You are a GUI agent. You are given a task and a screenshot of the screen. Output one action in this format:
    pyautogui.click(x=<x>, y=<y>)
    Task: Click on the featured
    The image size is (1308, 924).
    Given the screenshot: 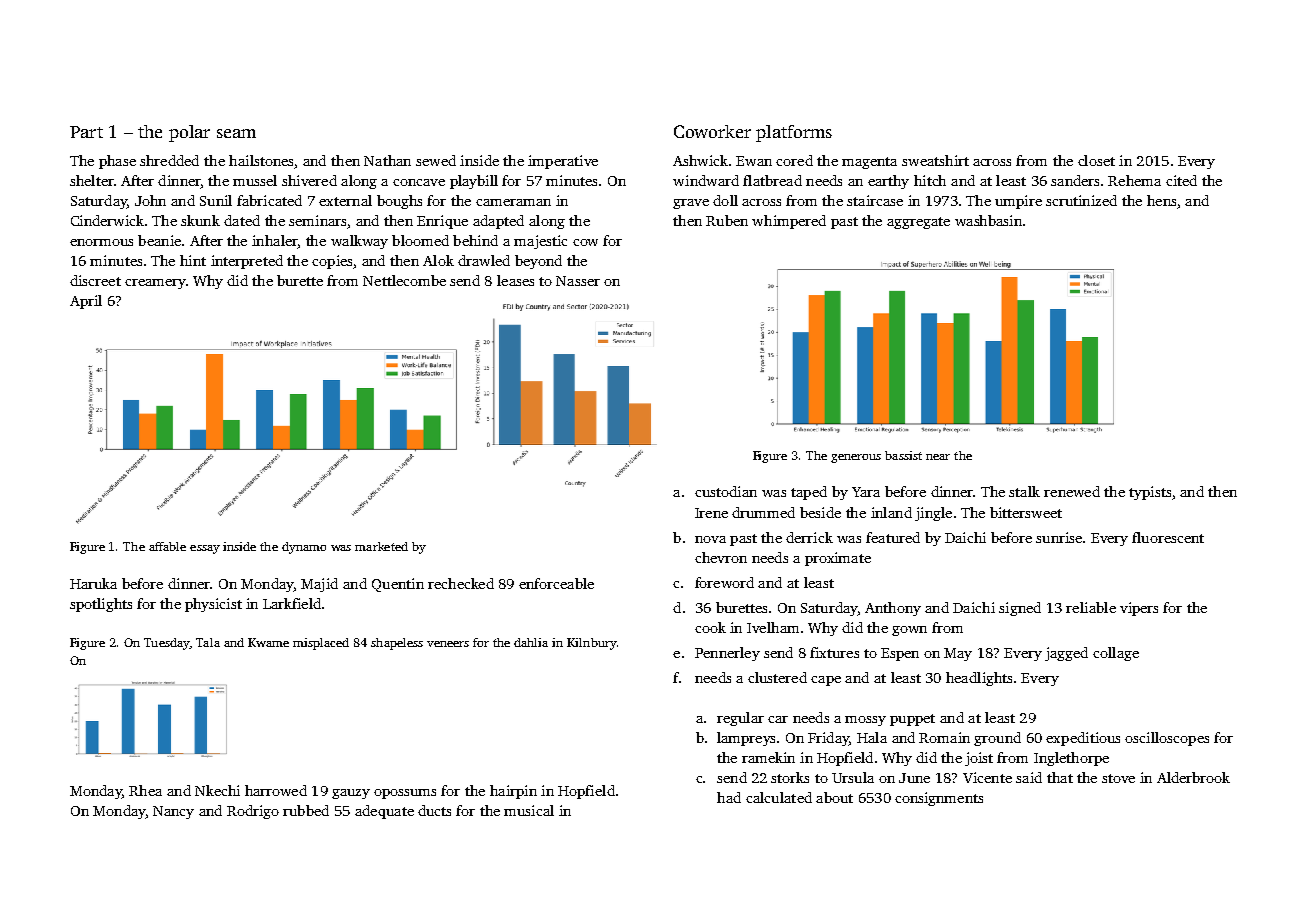 What is the action you would take?
    pyautogui.click(x=893, y=537)
